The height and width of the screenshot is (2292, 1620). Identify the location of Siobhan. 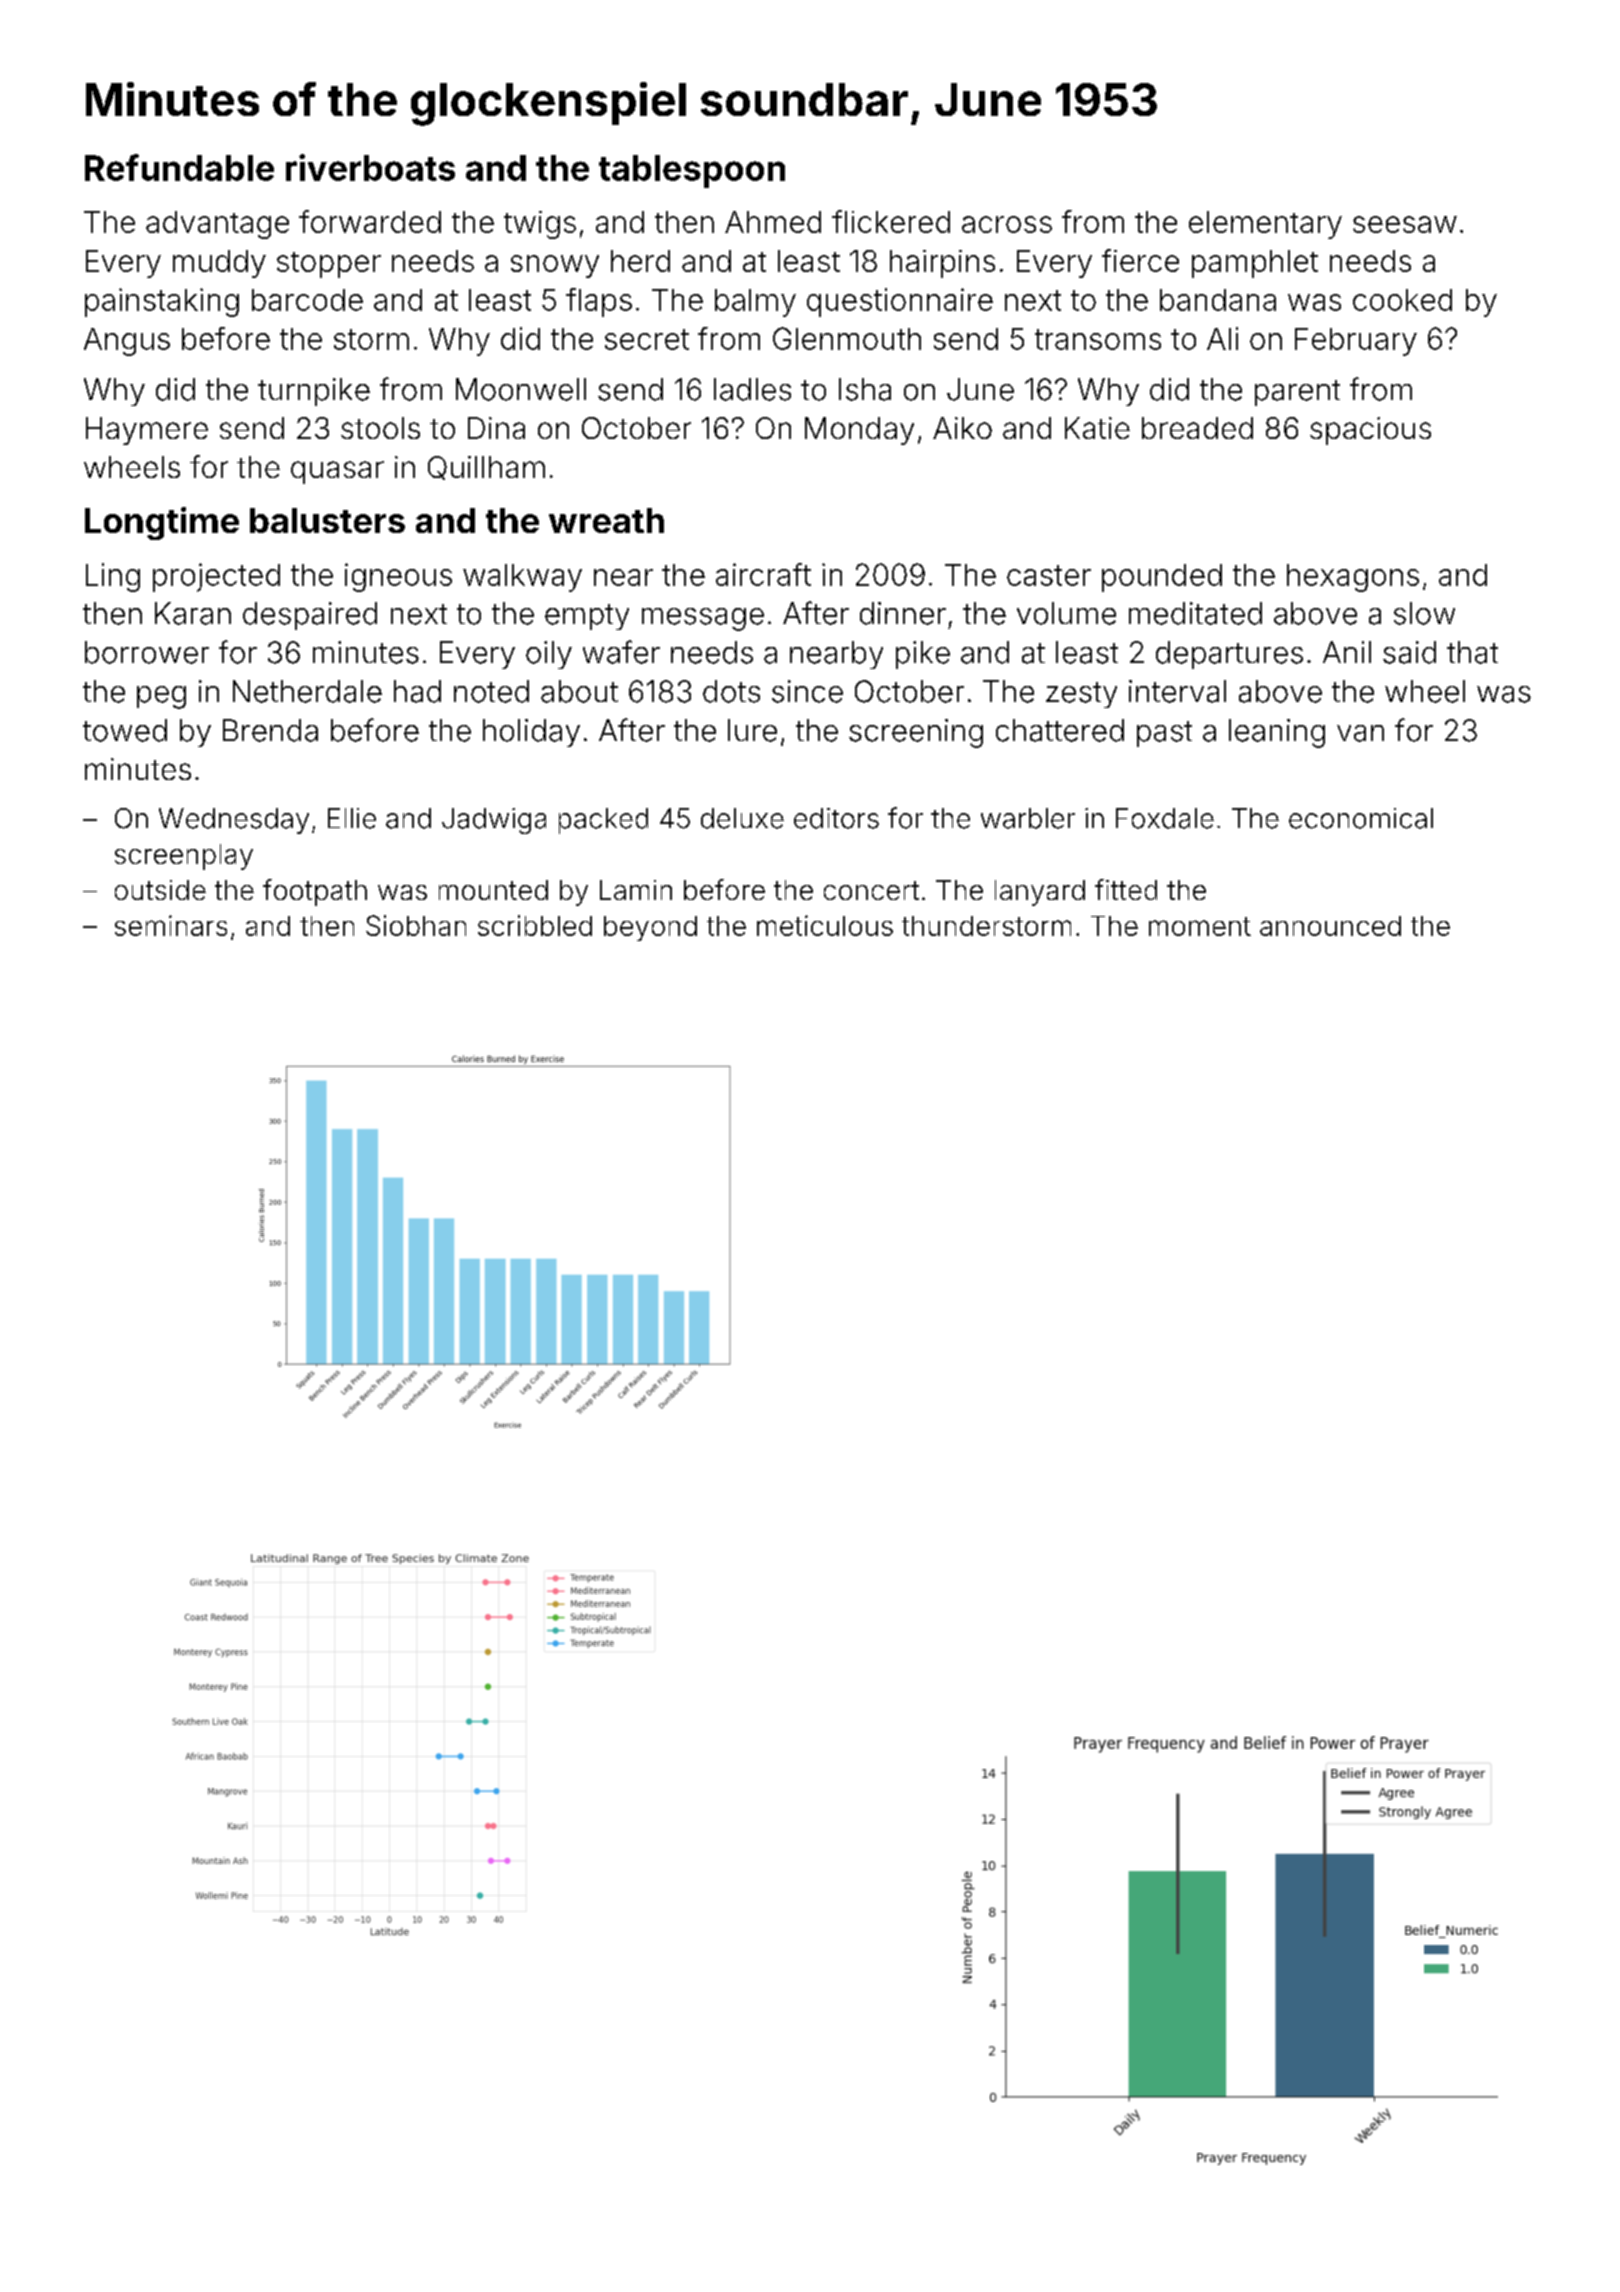
(416, 925).
